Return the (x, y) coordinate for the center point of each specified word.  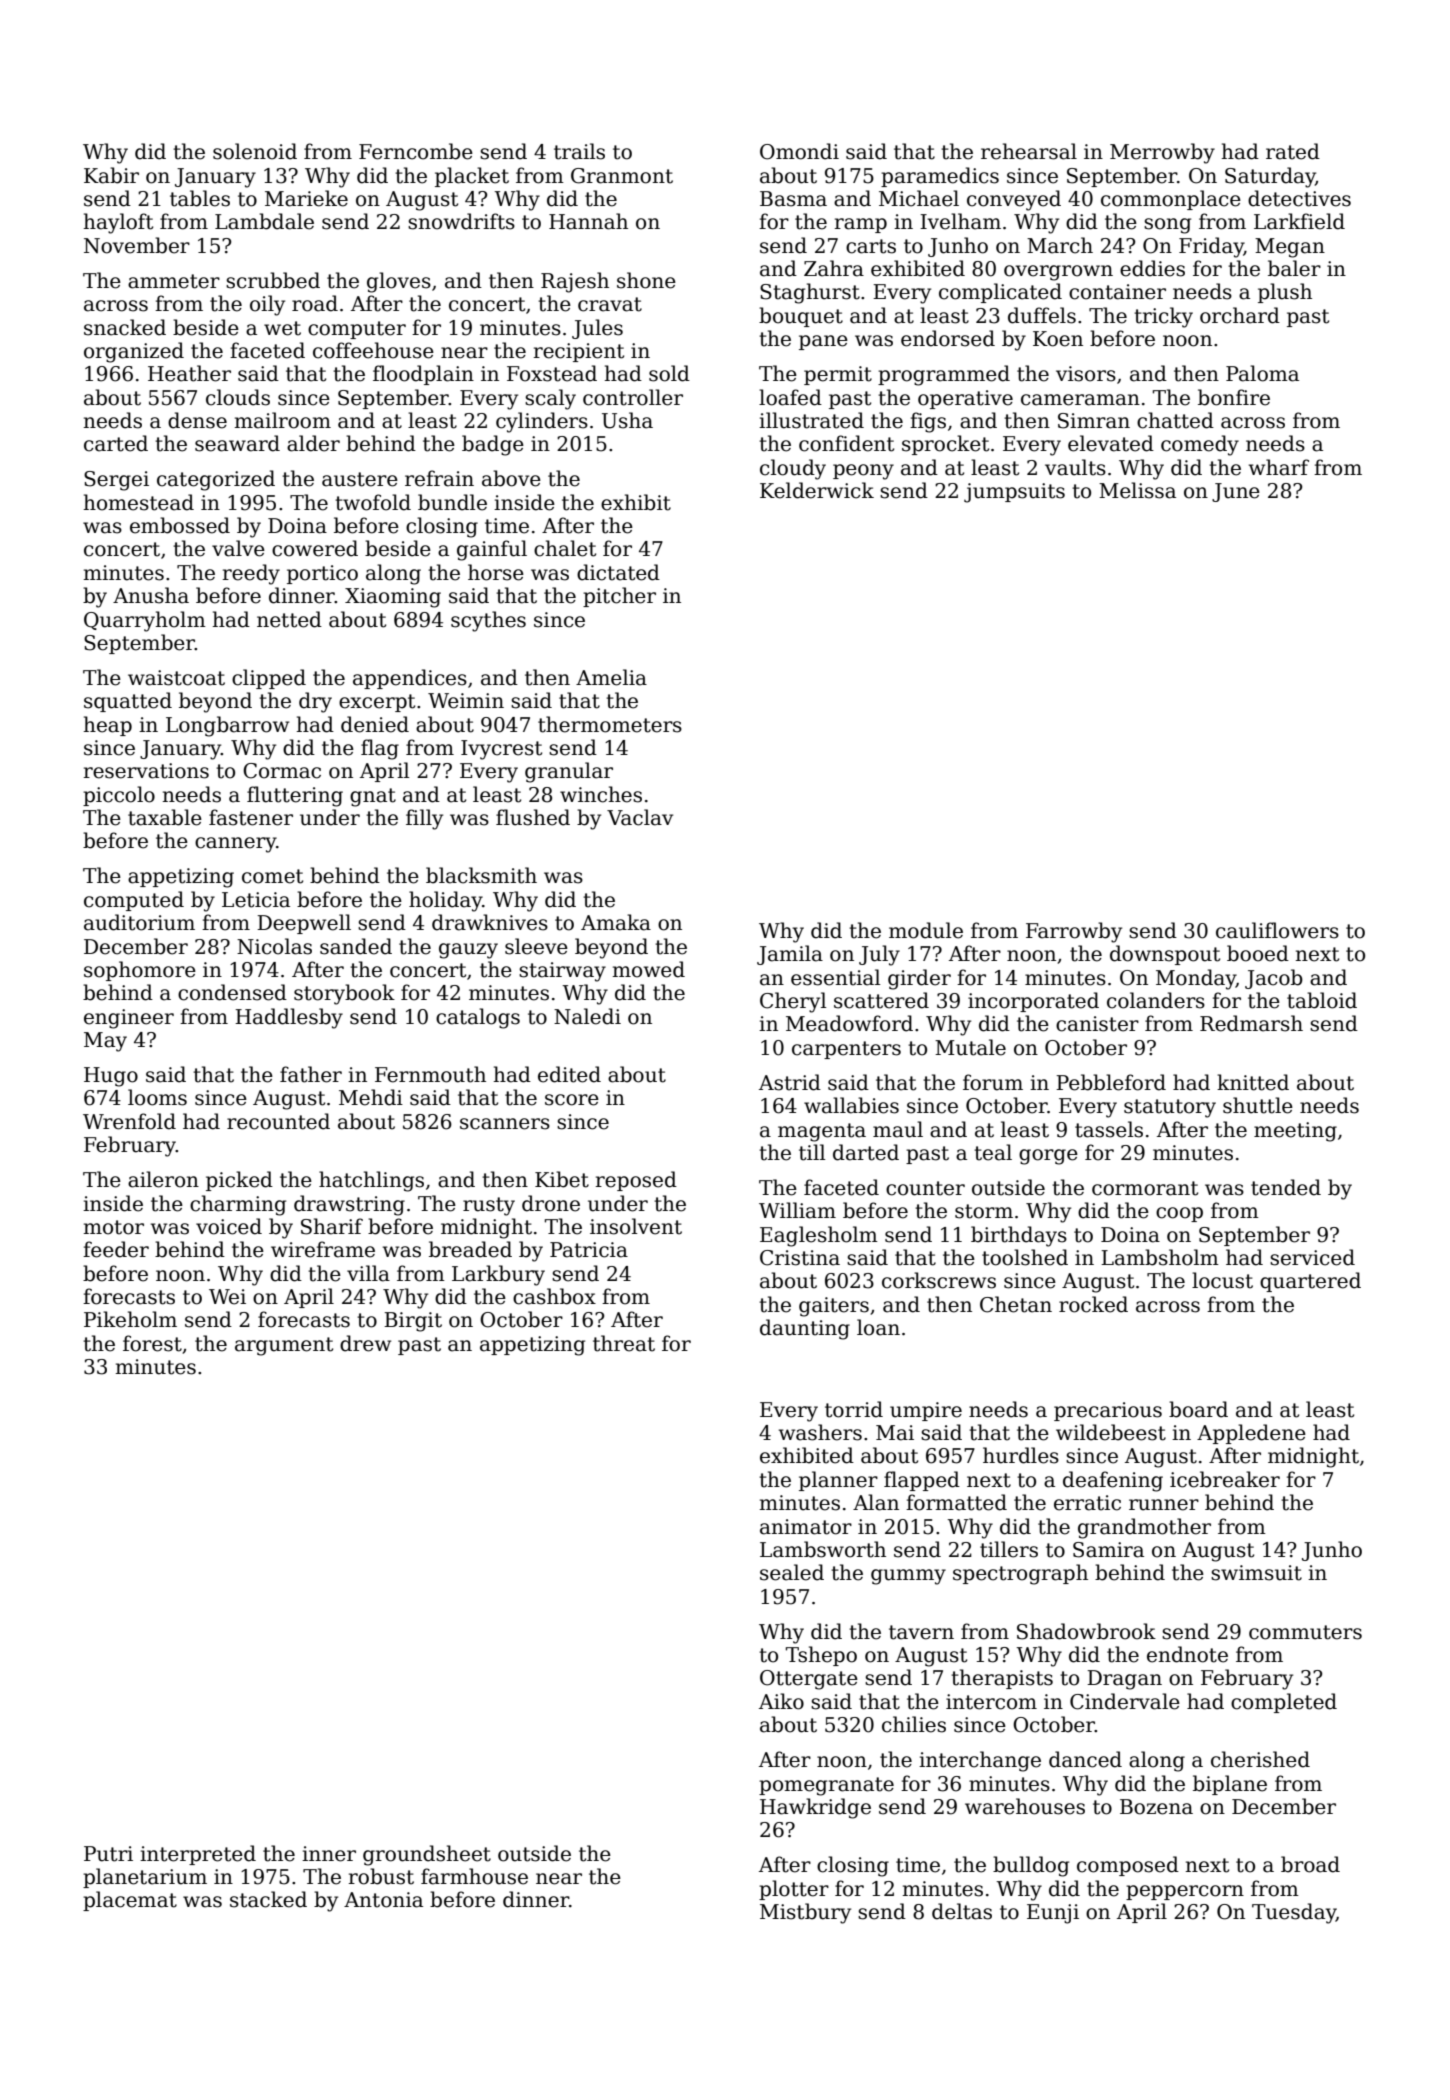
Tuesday (1294, 1913)
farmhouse (474, 1876)
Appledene (1251, 1434)
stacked (268, 1899)
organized (134, 352)
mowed (648, 969)
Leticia (256, 900)
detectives (1299, 198)
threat (624, 1343)
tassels (1109, 1129)
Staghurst (810, 293)
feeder (116, 1249)
